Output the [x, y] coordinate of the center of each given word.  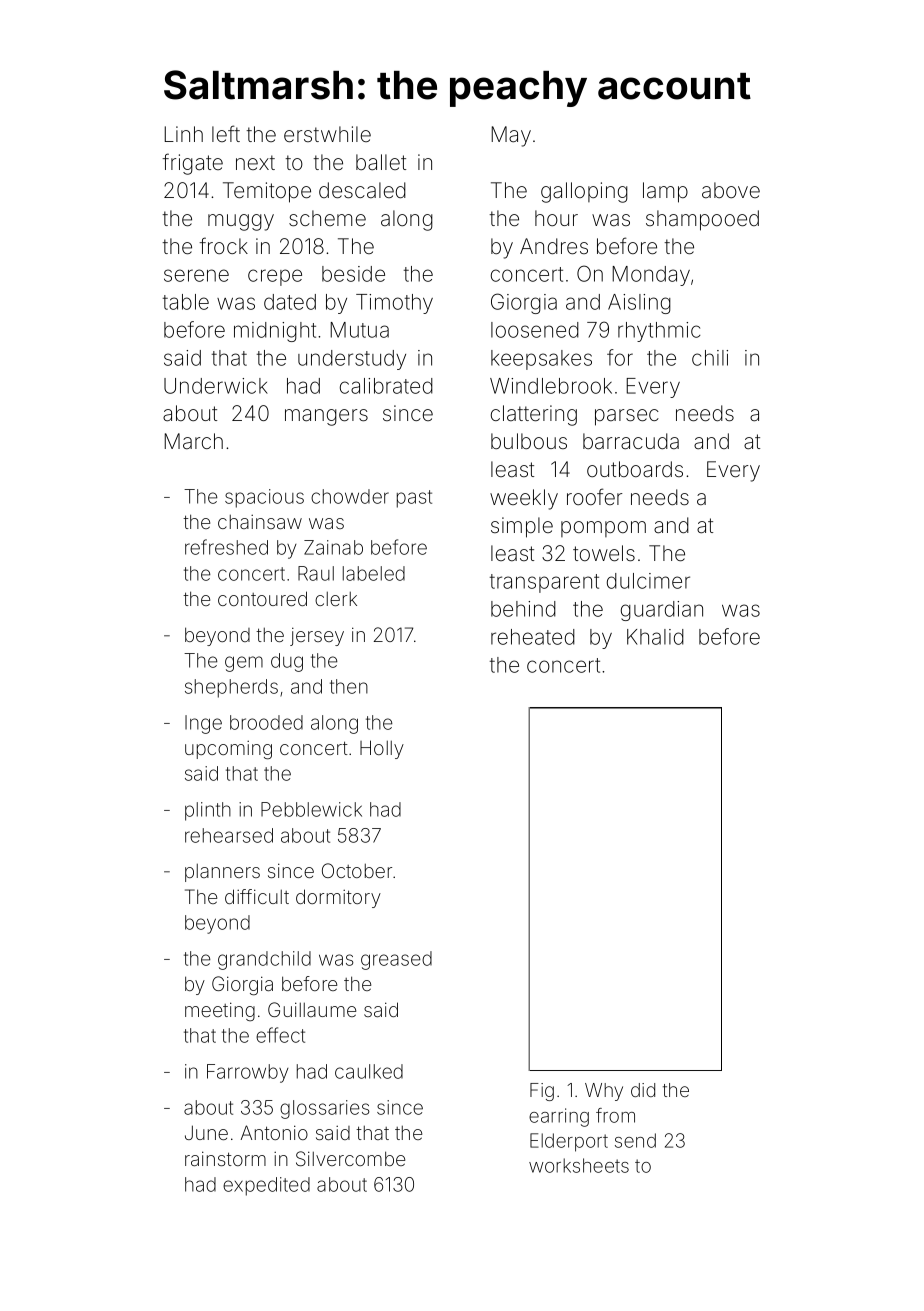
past [414, 499]
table [186, 302]
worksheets [579, 1165]
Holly [382, 749]
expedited [266, 1186]
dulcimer [648, 581]
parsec [627, 417]
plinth [208, 811]
